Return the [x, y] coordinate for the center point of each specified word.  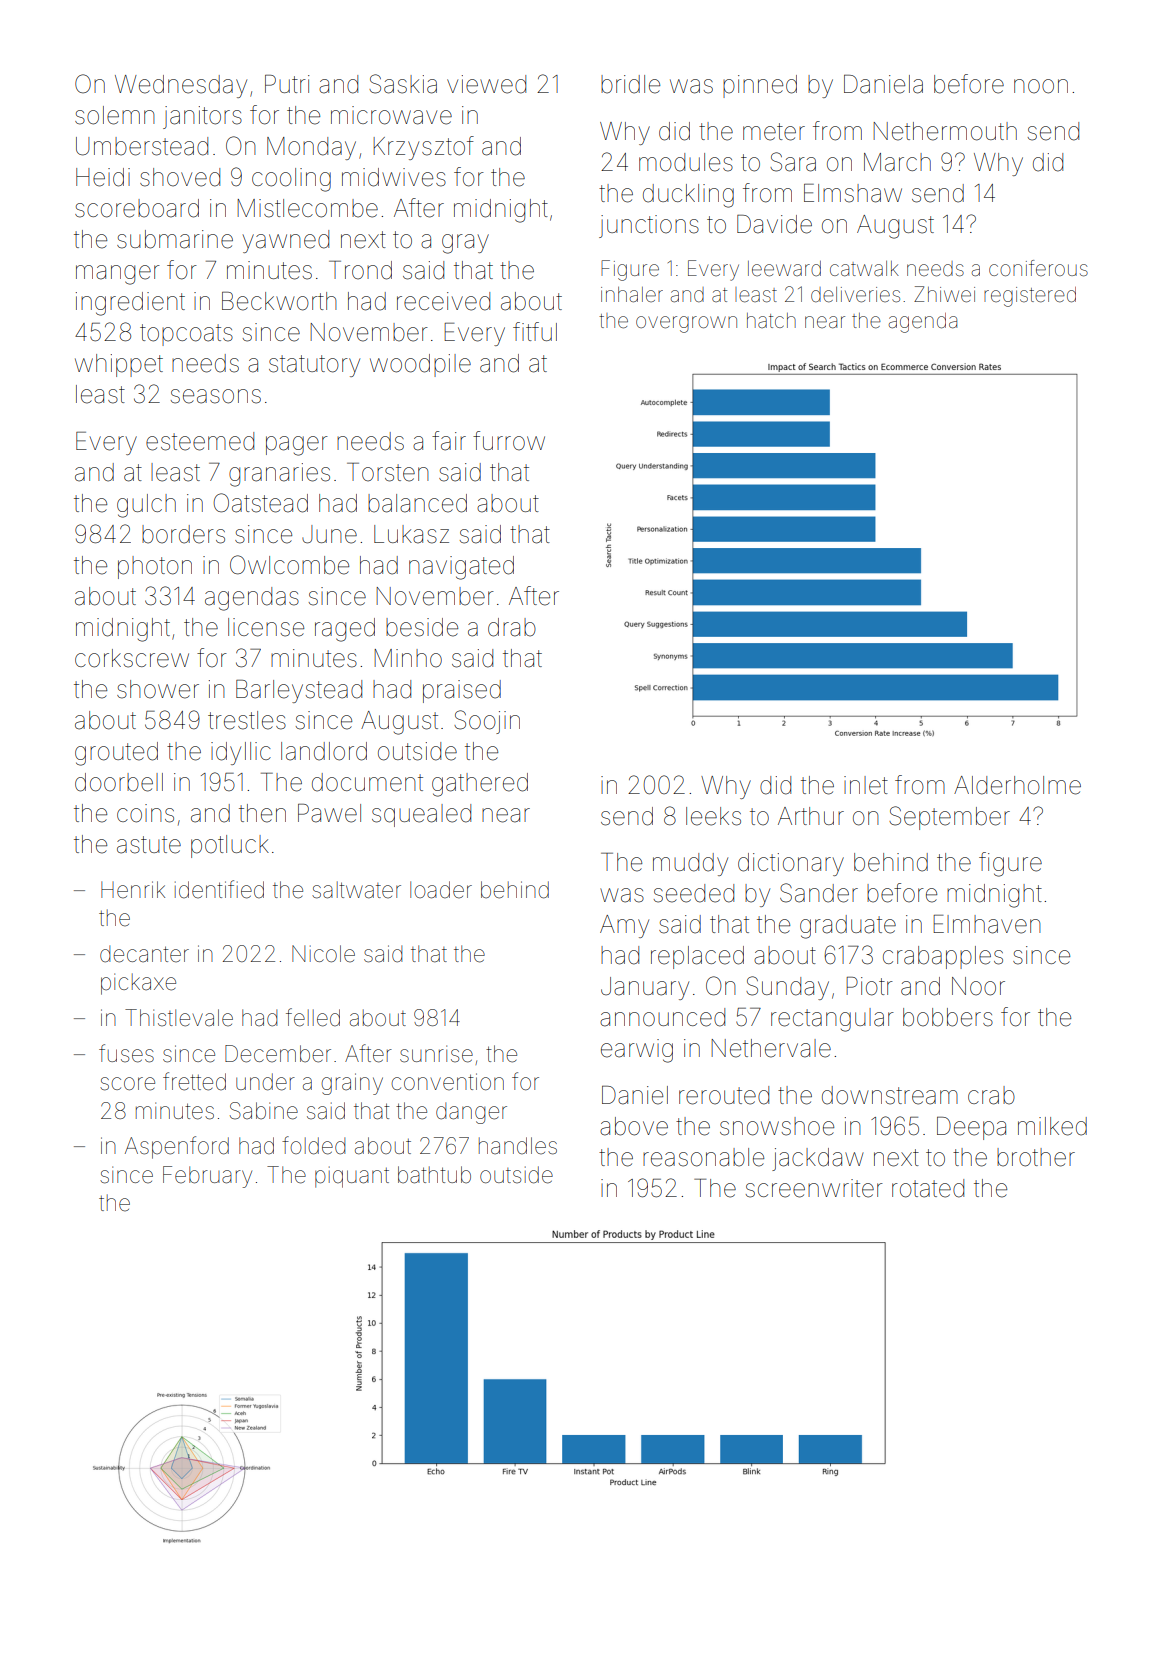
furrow [509, 441]
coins [145, 813]
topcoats [186, 335]
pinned [760, 86]
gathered [480, 785]
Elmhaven [987, 924]
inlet [866, 785]
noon [1041, 86]
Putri [287, 84]
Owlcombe [289, 565]
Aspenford [177, 1147]
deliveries [855, 295]
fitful [535, 331]
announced [662, 1017]
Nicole [323, 954]
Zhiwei [944, 294]
